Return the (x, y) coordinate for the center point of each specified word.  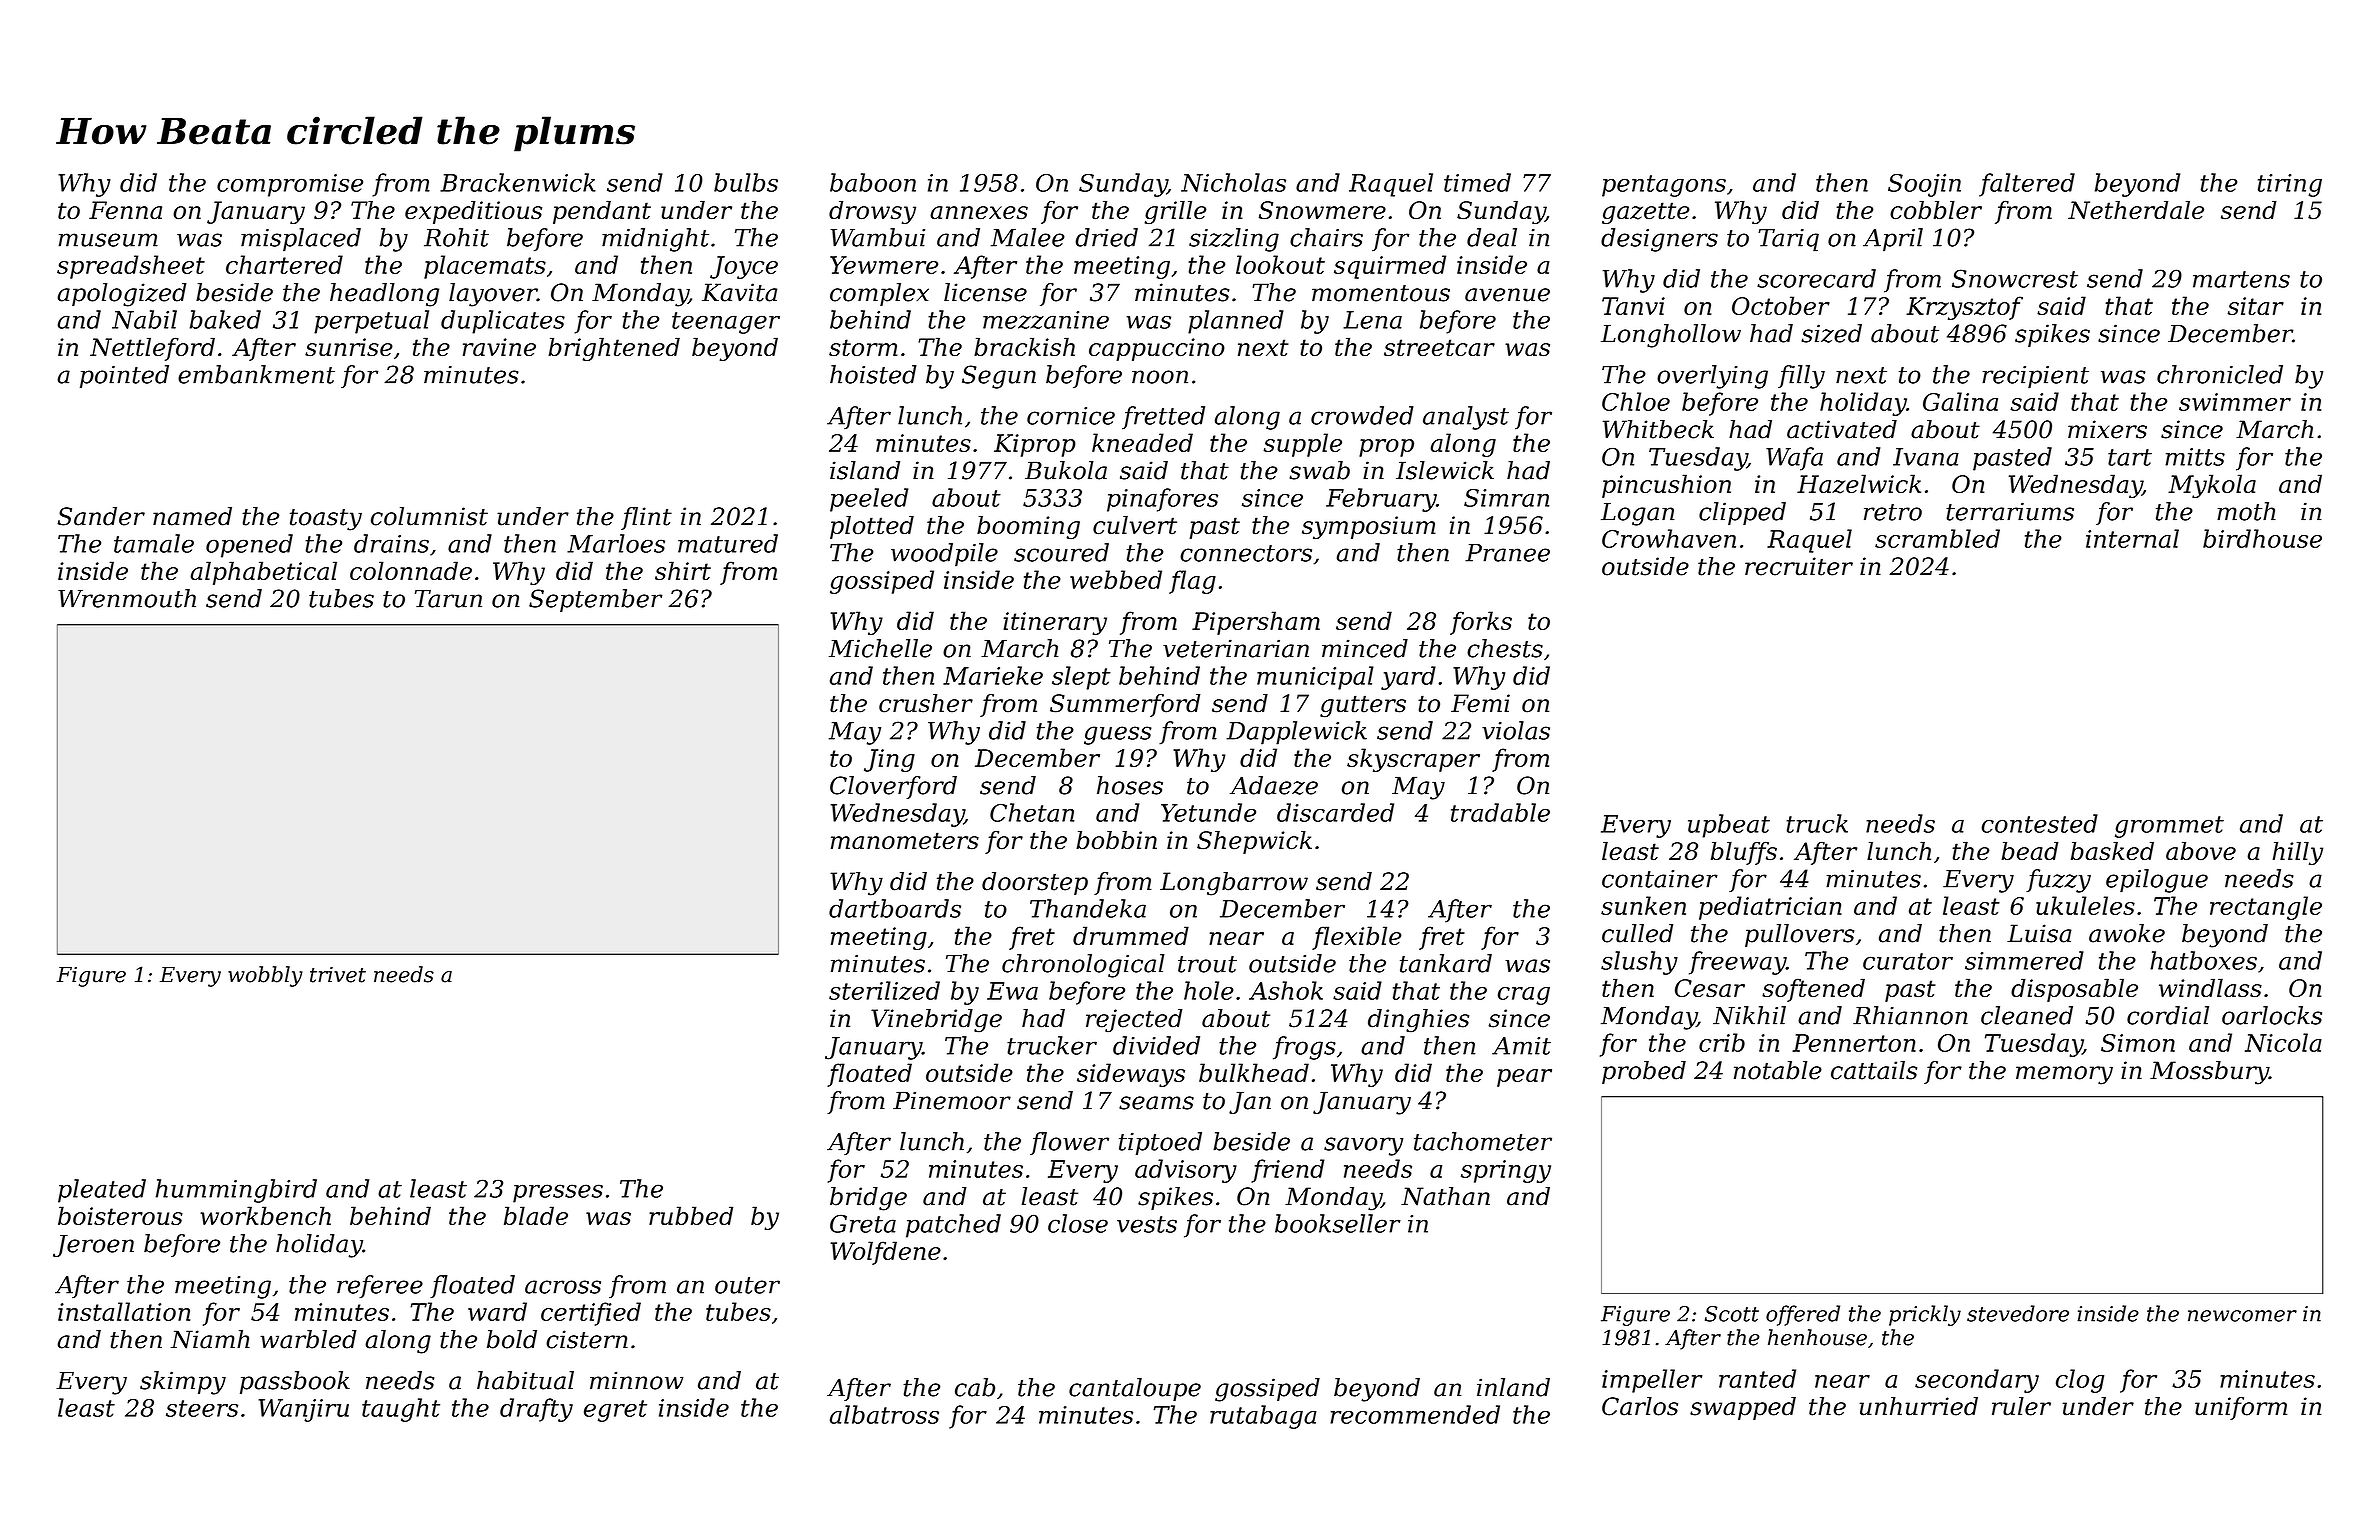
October (1781, 305)
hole (1209, 990)
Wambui (877, 237)
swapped (1743, 1408)
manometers (905, 841)
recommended (1415, 1414)
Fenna (125, 210)
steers (202, 1408)
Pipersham (1256, 623)
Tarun (448, 599)
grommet (2169, 827)
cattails (1874, 1070)
